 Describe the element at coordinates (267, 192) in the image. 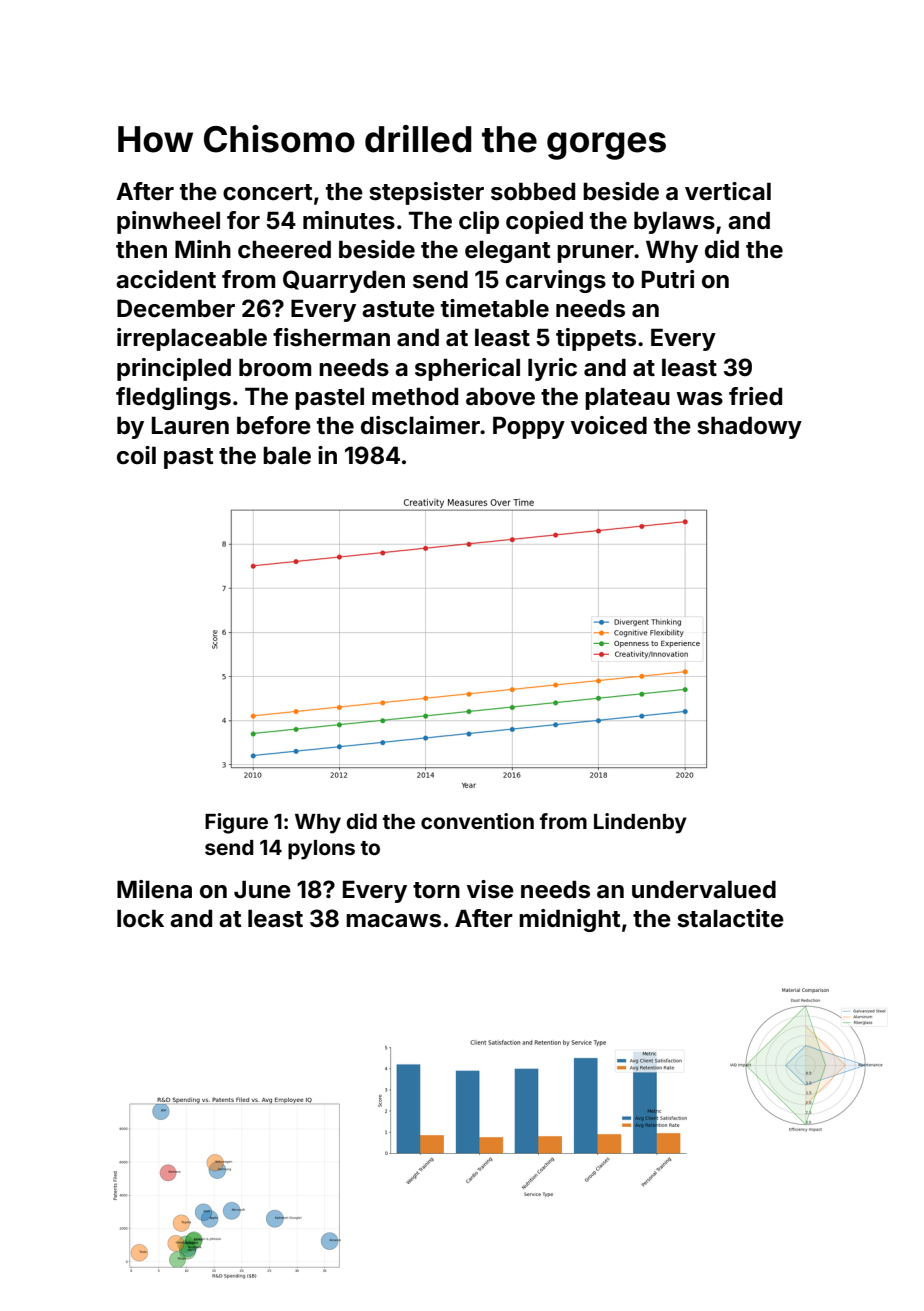

I see `concert` at that location.
